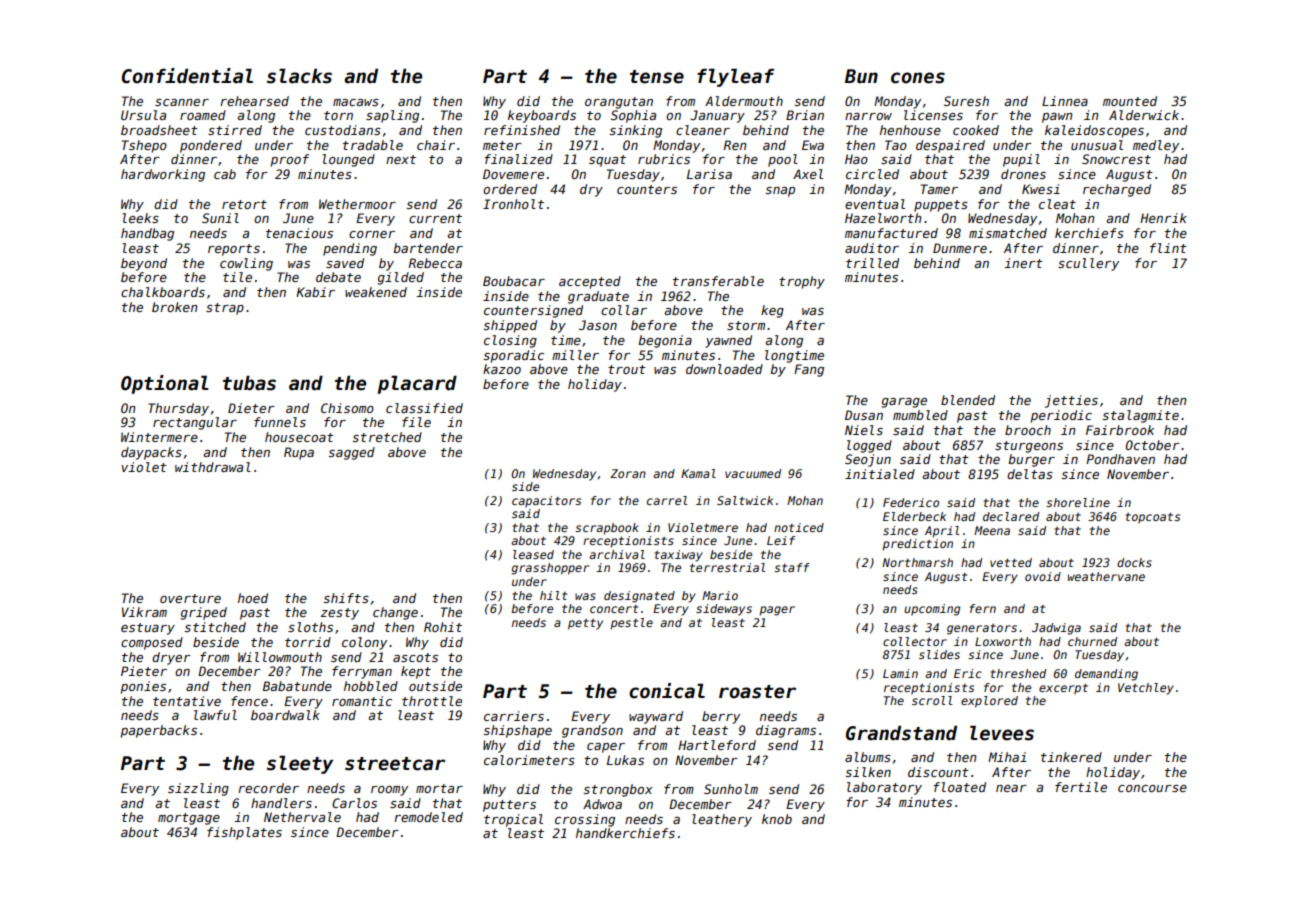  Describe the element at coordinates (722, 820) in the document. I see `leathery` at that location.
